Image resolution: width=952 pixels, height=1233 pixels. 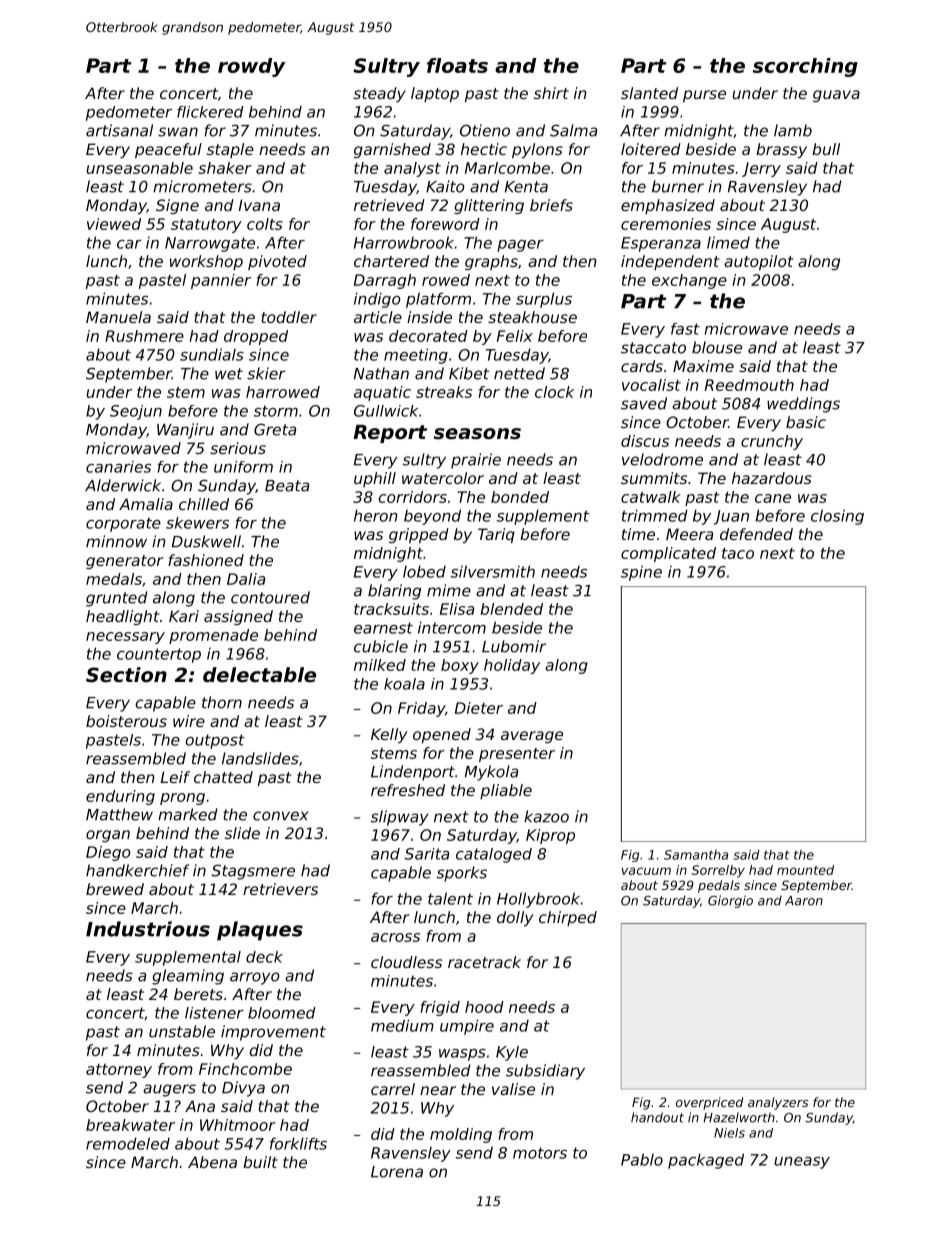 What do you see at coordinates (532, 317) in the document?
I see `steakhouse` at bounding box center [532, 317].
